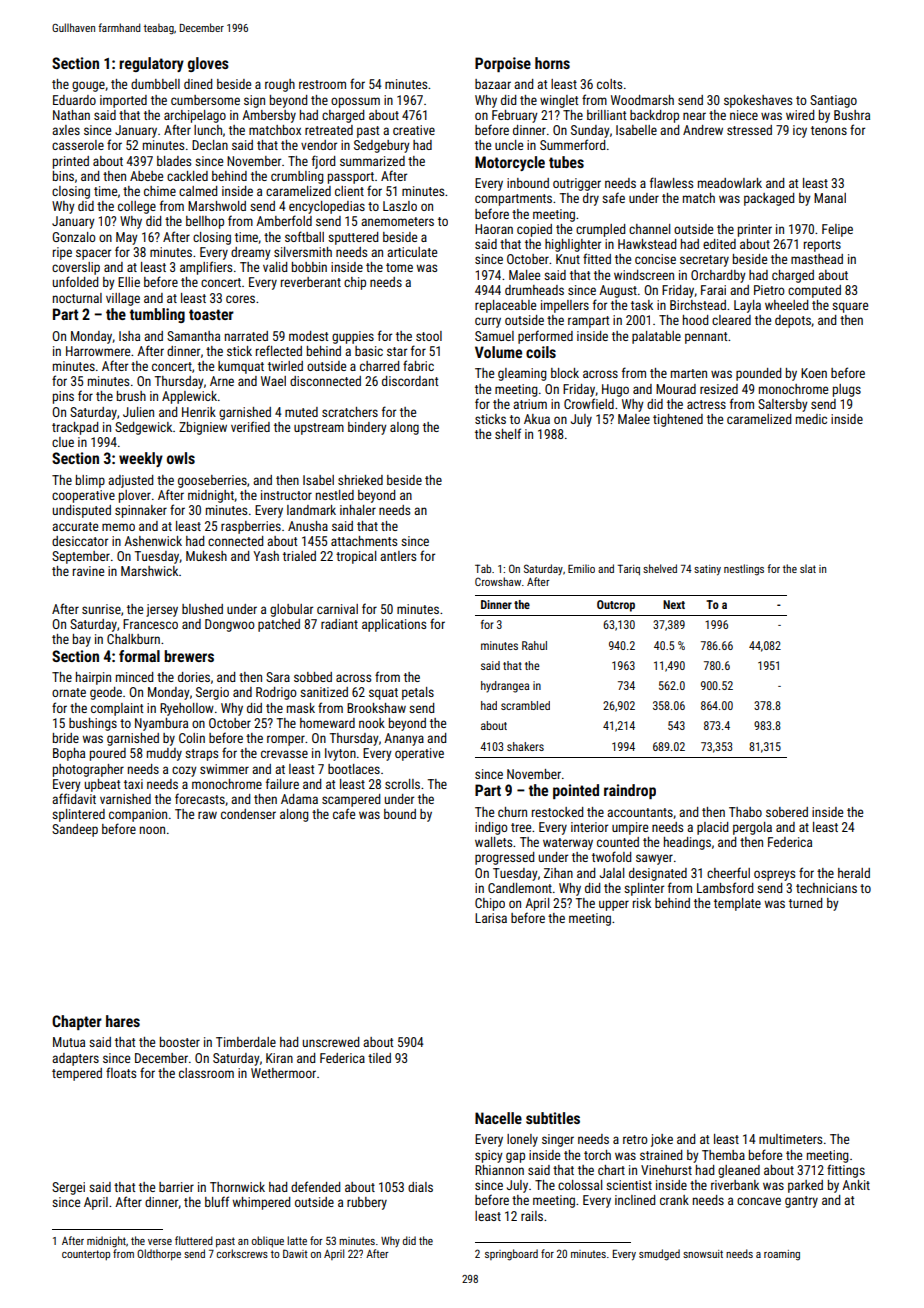 The width and height of the screenshot is (924, 1308). What do you see at coordinates (553, 1118) in the screenshot?
I see `subtitles` at bounding box center [553, 1118].
